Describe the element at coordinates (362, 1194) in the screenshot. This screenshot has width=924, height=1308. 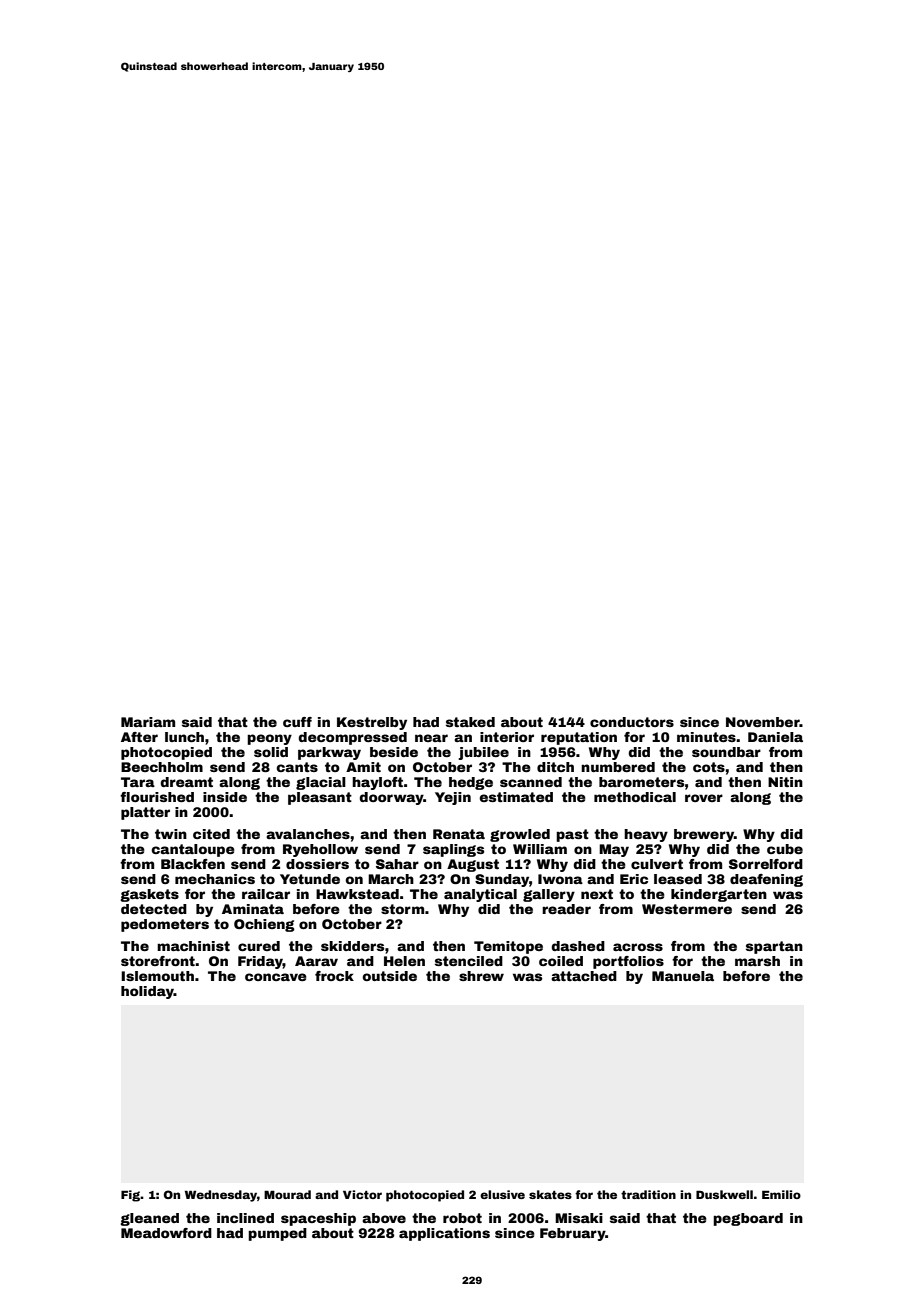
I see `Victor` at that location.
